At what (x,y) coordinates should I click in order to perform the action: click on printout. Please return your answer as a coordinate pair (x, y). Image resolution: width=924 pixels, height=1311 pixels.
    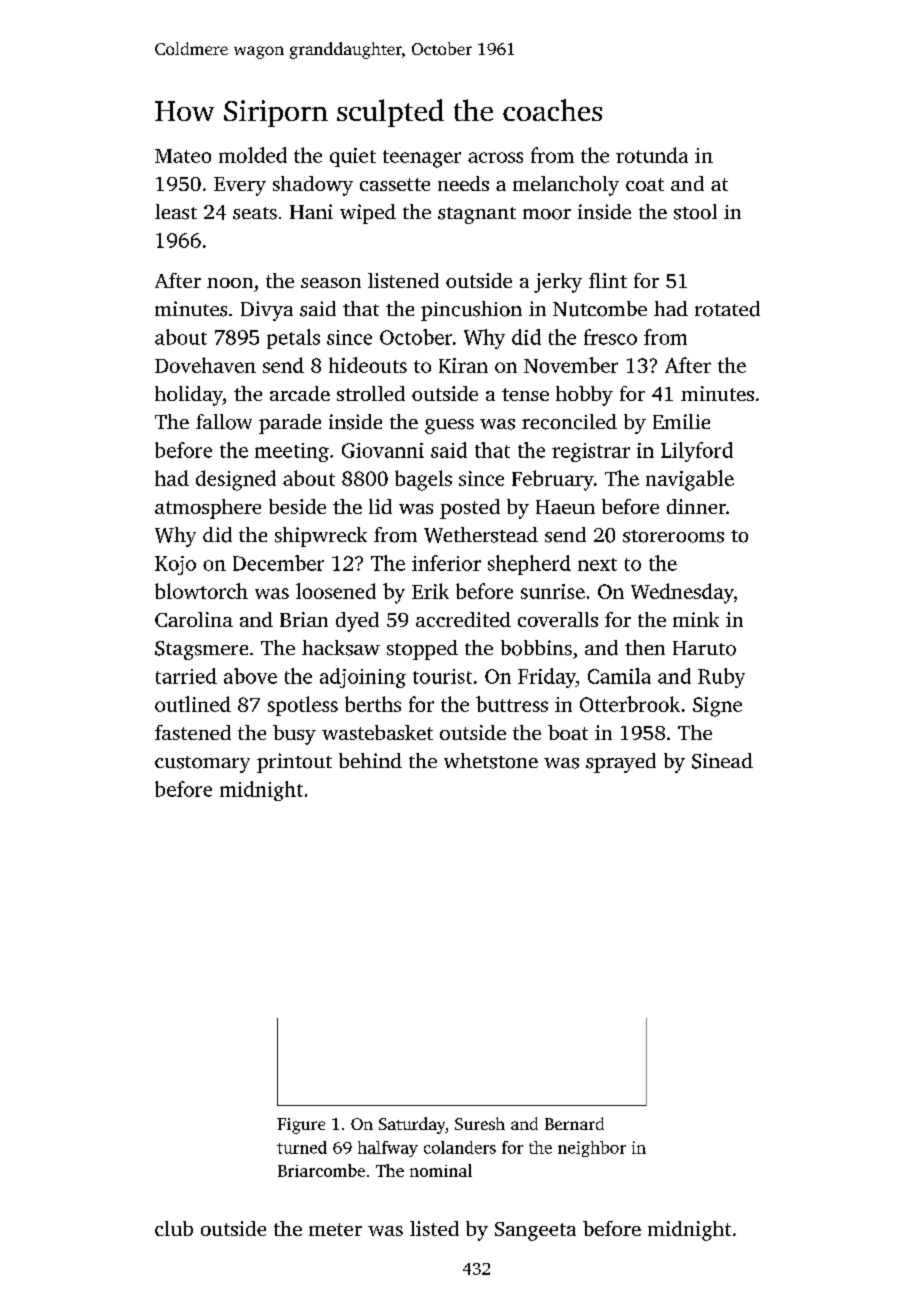
    Looking at the image, I should click on (294, 763).
